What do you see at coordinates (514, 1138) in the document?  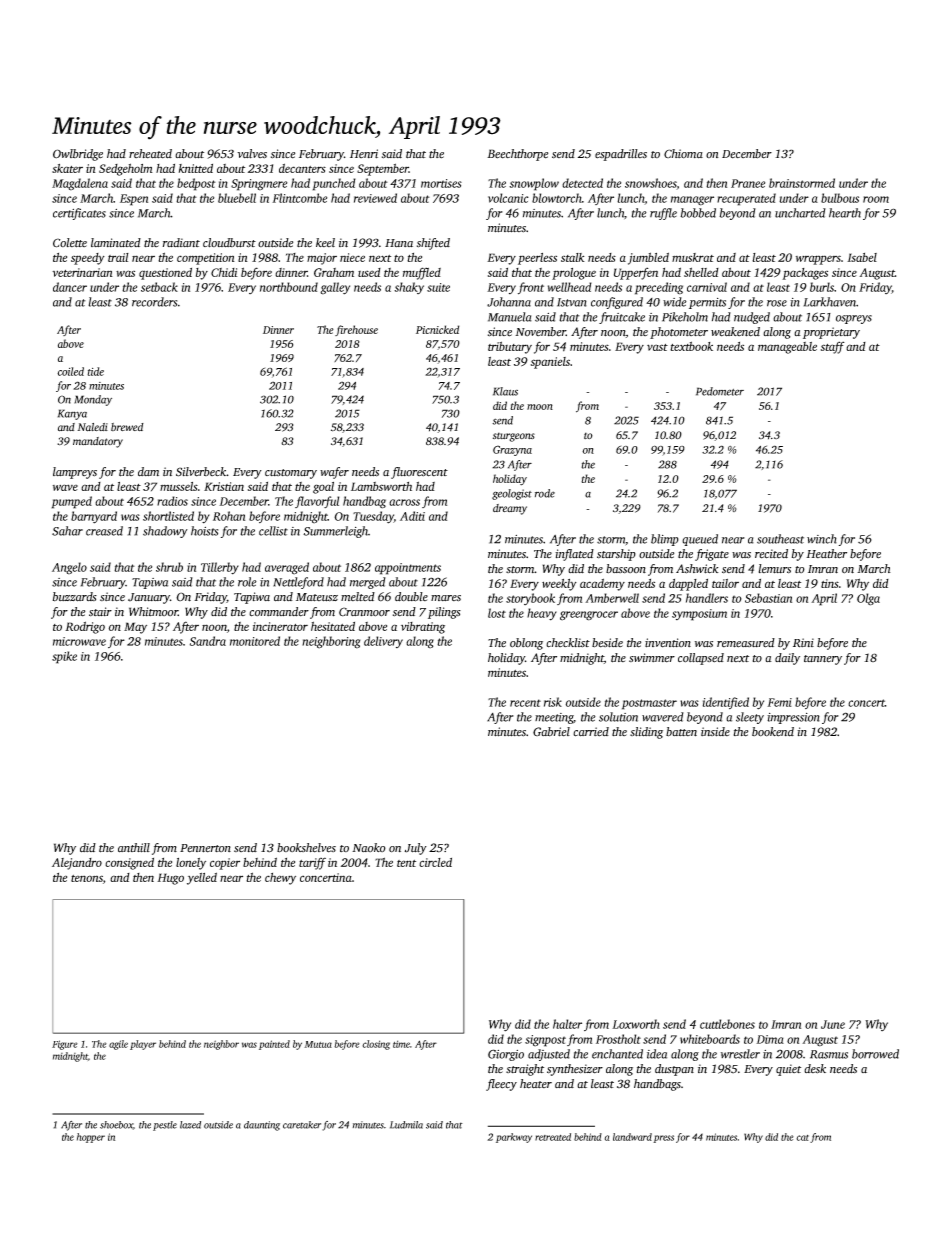 I see `parkway` at bounding box center [514, 1138].
